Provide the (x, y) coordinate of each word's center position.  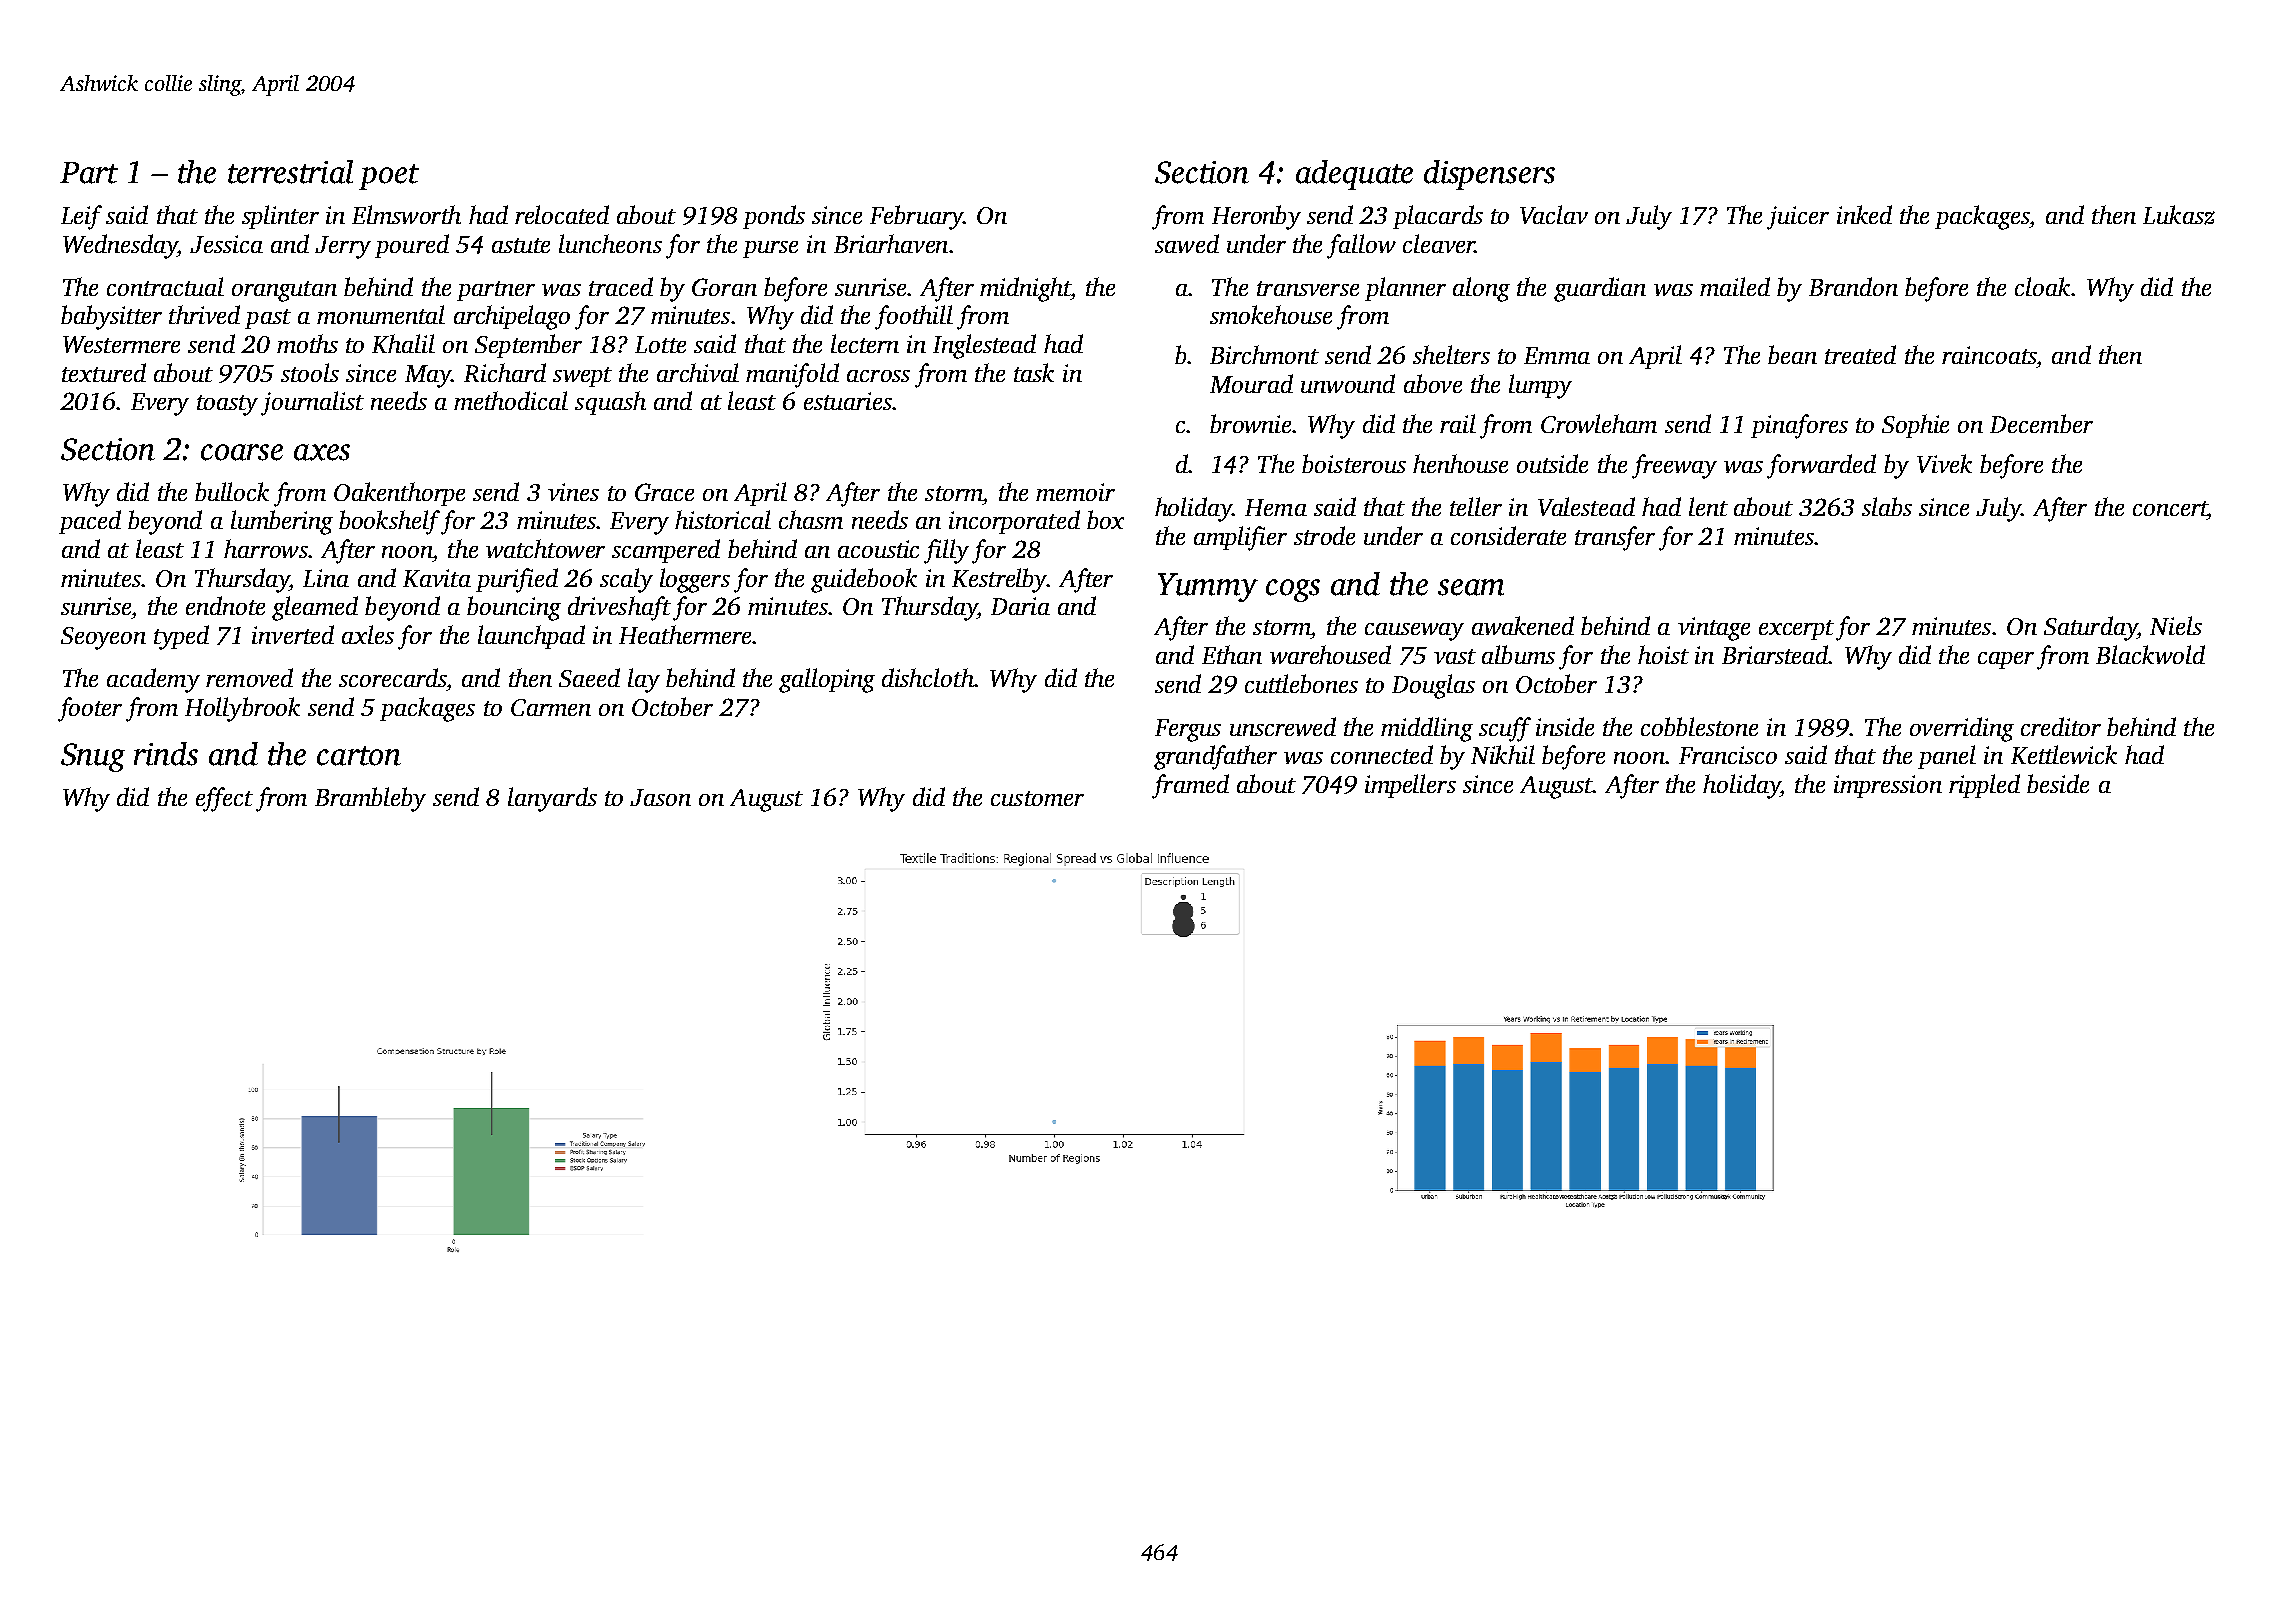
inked (1864, 214)
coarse (242, 452)
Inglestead (984, 346)
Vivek (1944, 463)
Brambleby (370, 799)
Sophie (1915, 426)
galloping (827, 680)
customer (1037, 798)
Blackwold (2150, 654)
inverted (293, 634)
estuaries (848, 401)
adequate (1354, 175)
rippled (1984, 786)
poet (389, 177)
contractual (165, 286)
